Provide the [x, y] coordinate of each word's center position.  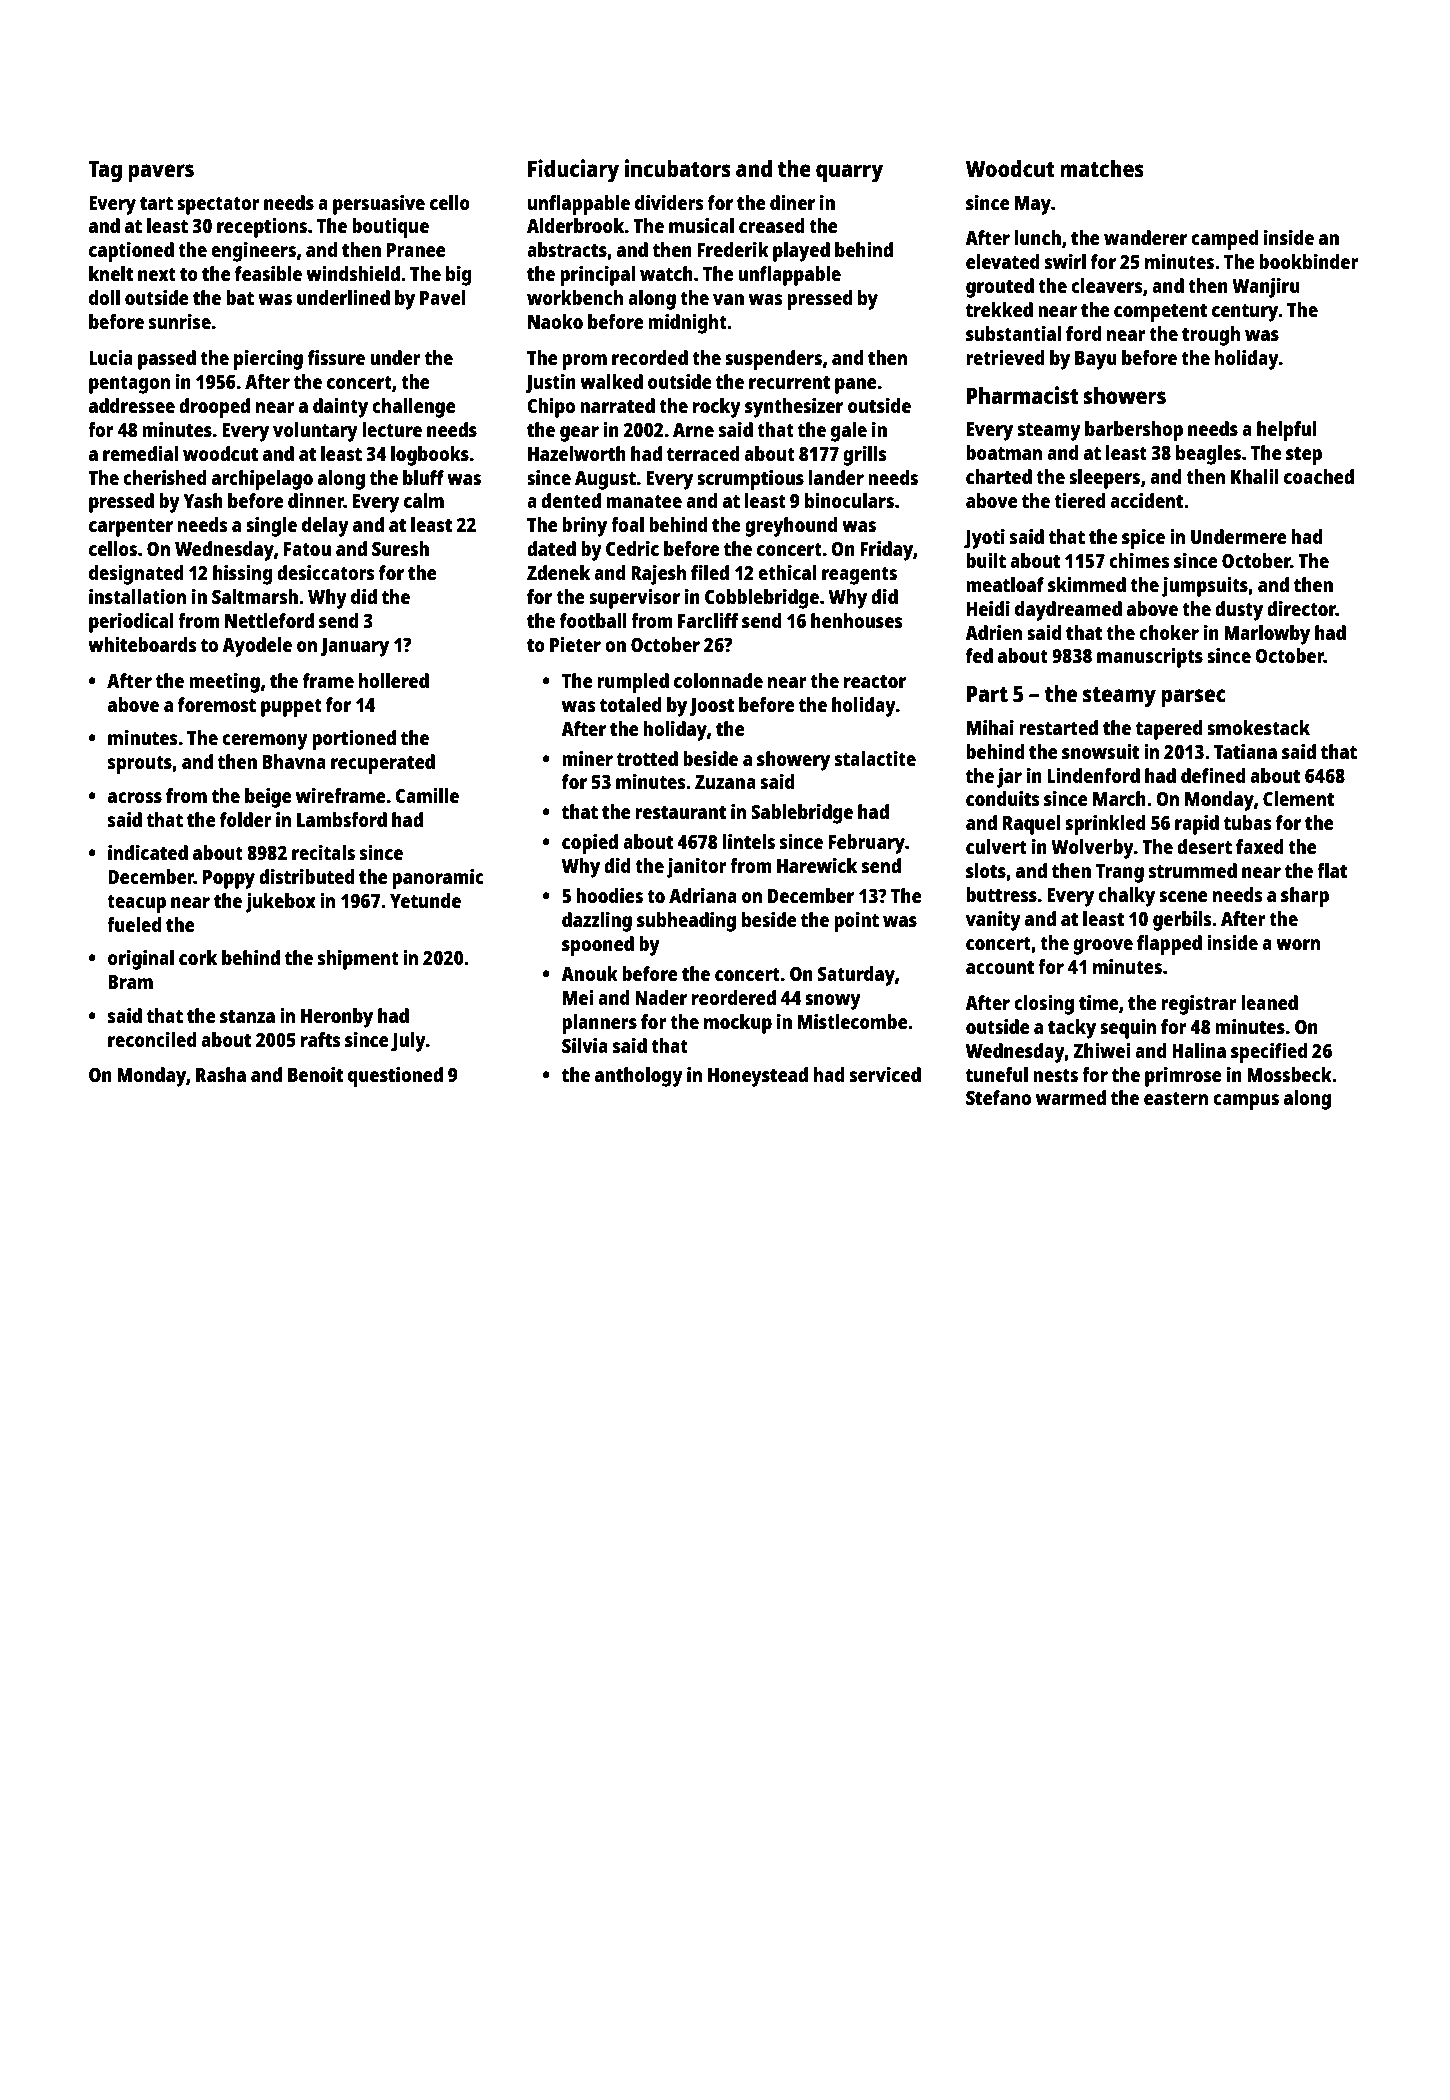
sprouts [140, 765]
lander [836, 477]
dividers [669, 202]
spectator [218, 206]
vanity [993, 921]
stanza [247, 1016]
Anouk [589, 973]
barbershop [1134, 431]
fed [979, 655]
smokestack [1258, 727]
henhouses [857, 620]
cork [198, 957]
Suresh [400, 548]
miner [587, 758]
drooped [214, 408]
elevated [1002, 261]
